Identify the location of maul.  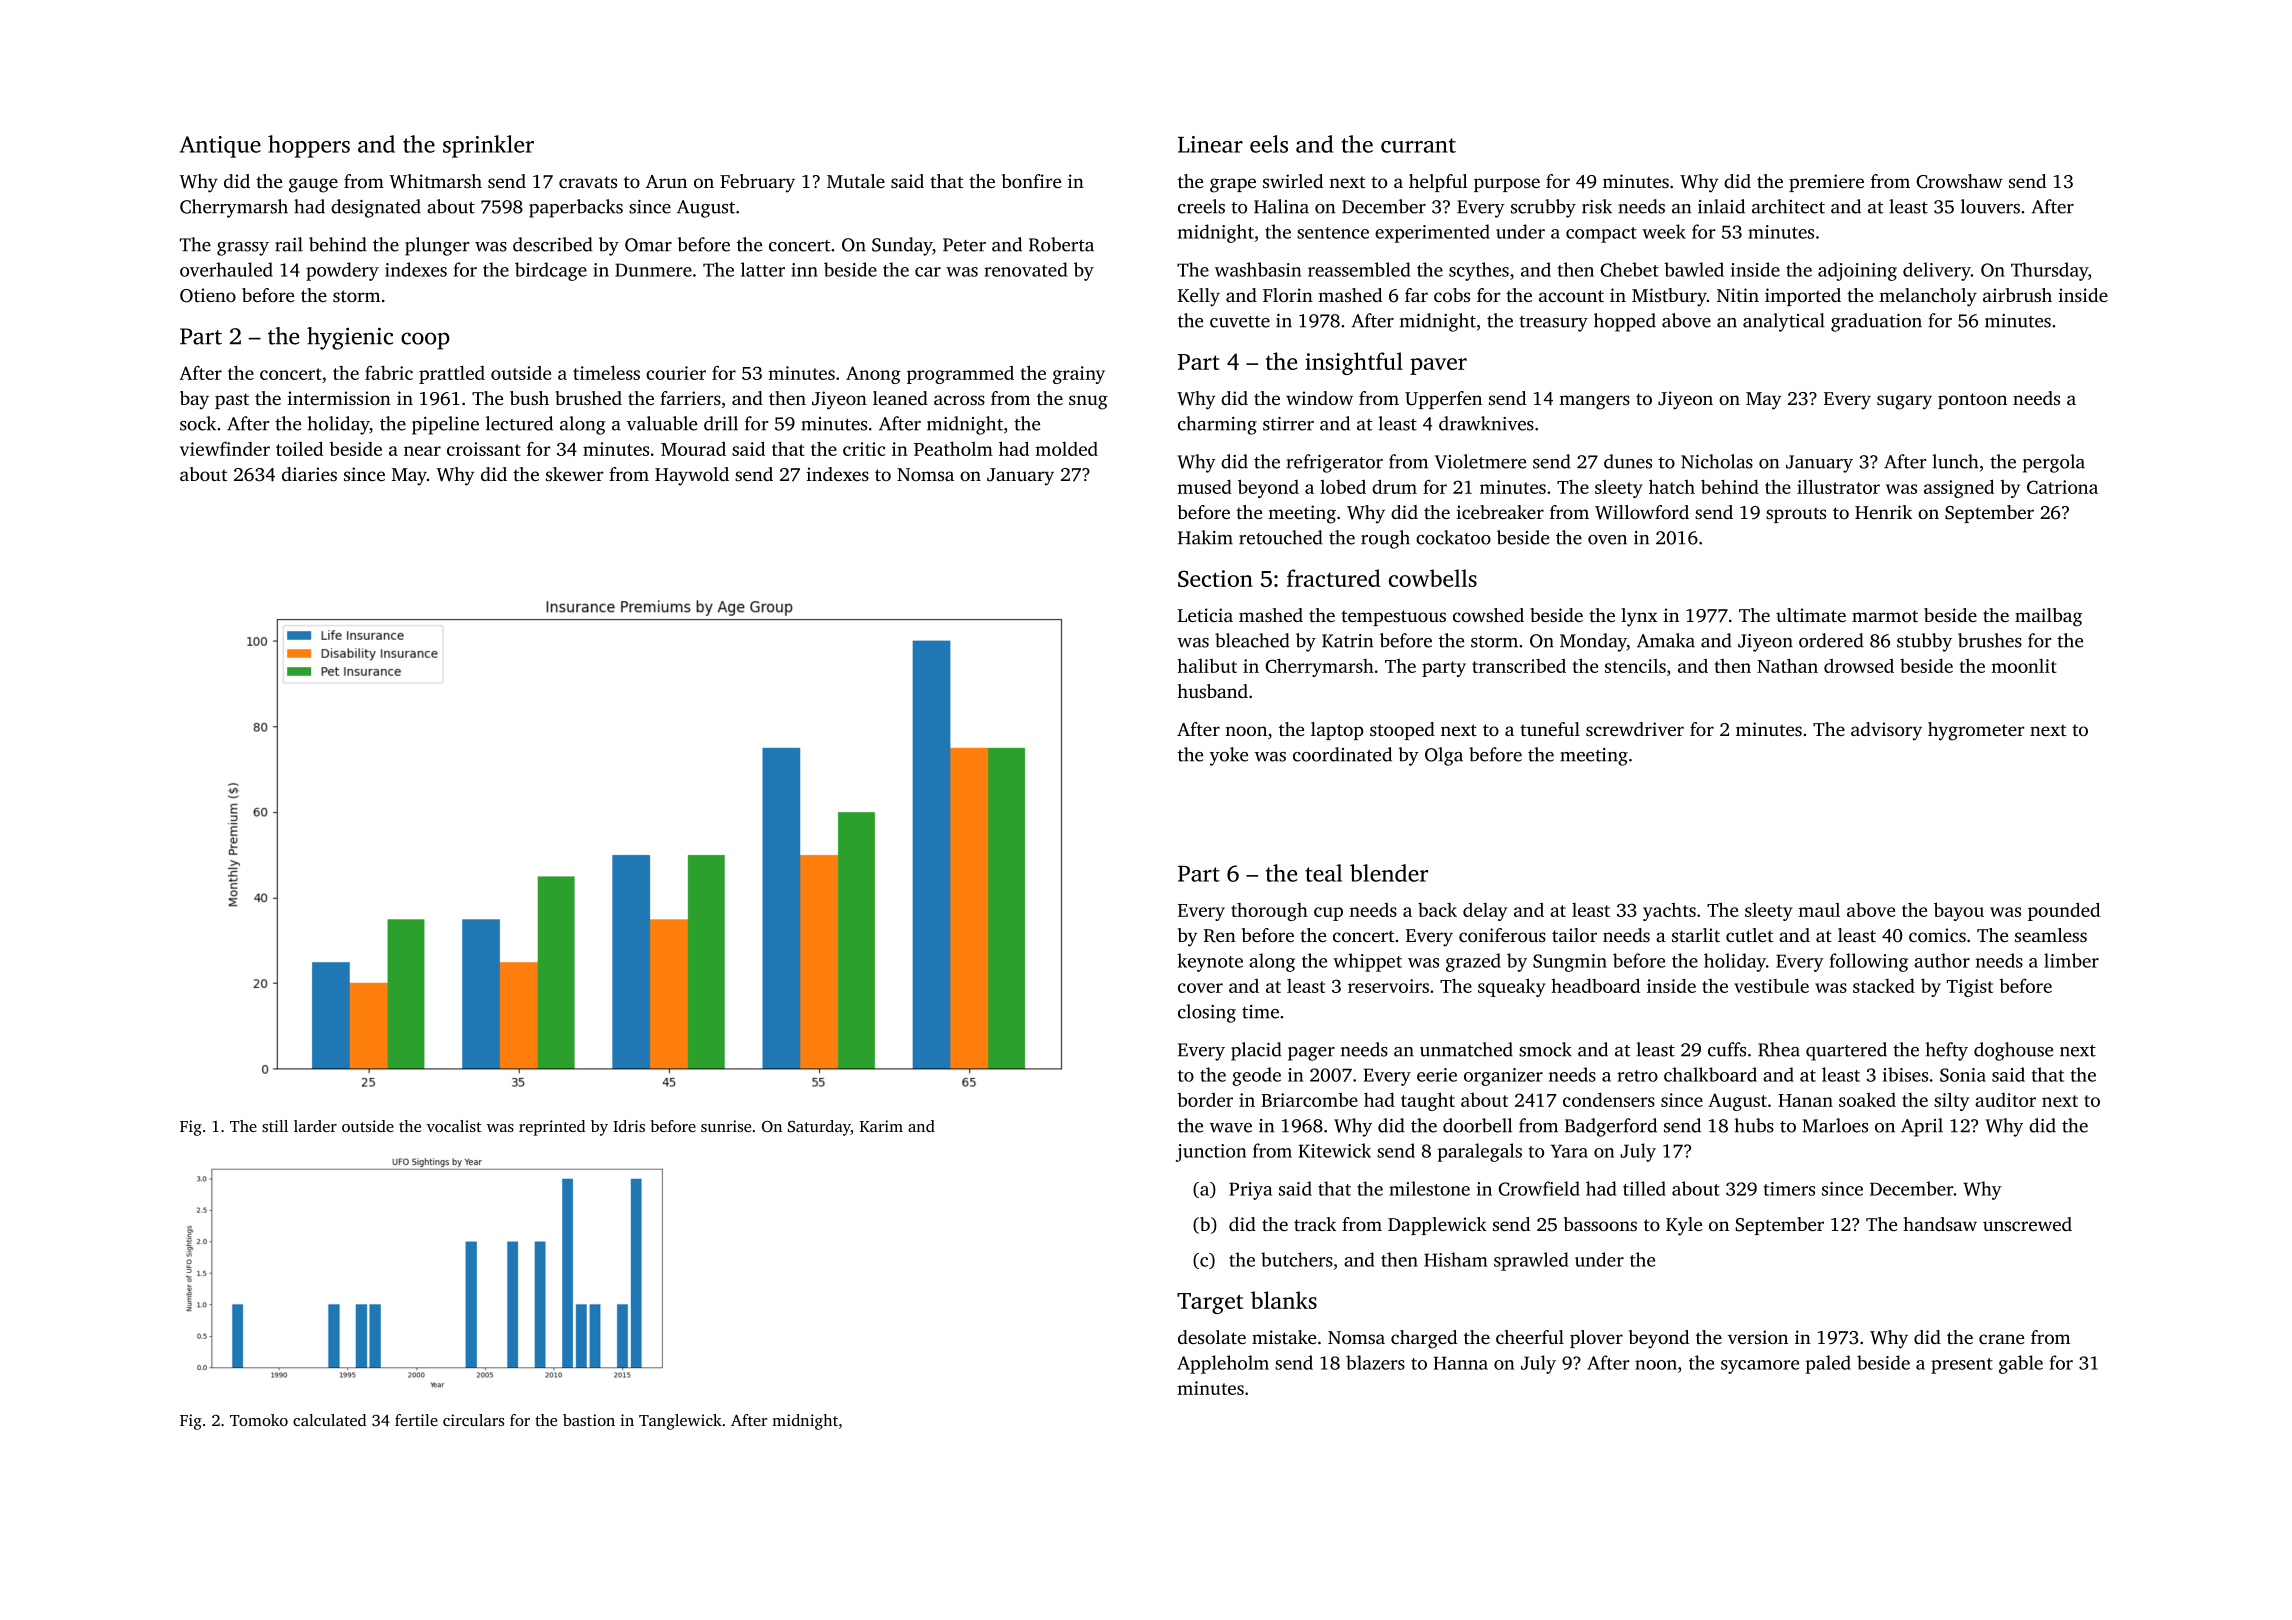
(1819, 910).
